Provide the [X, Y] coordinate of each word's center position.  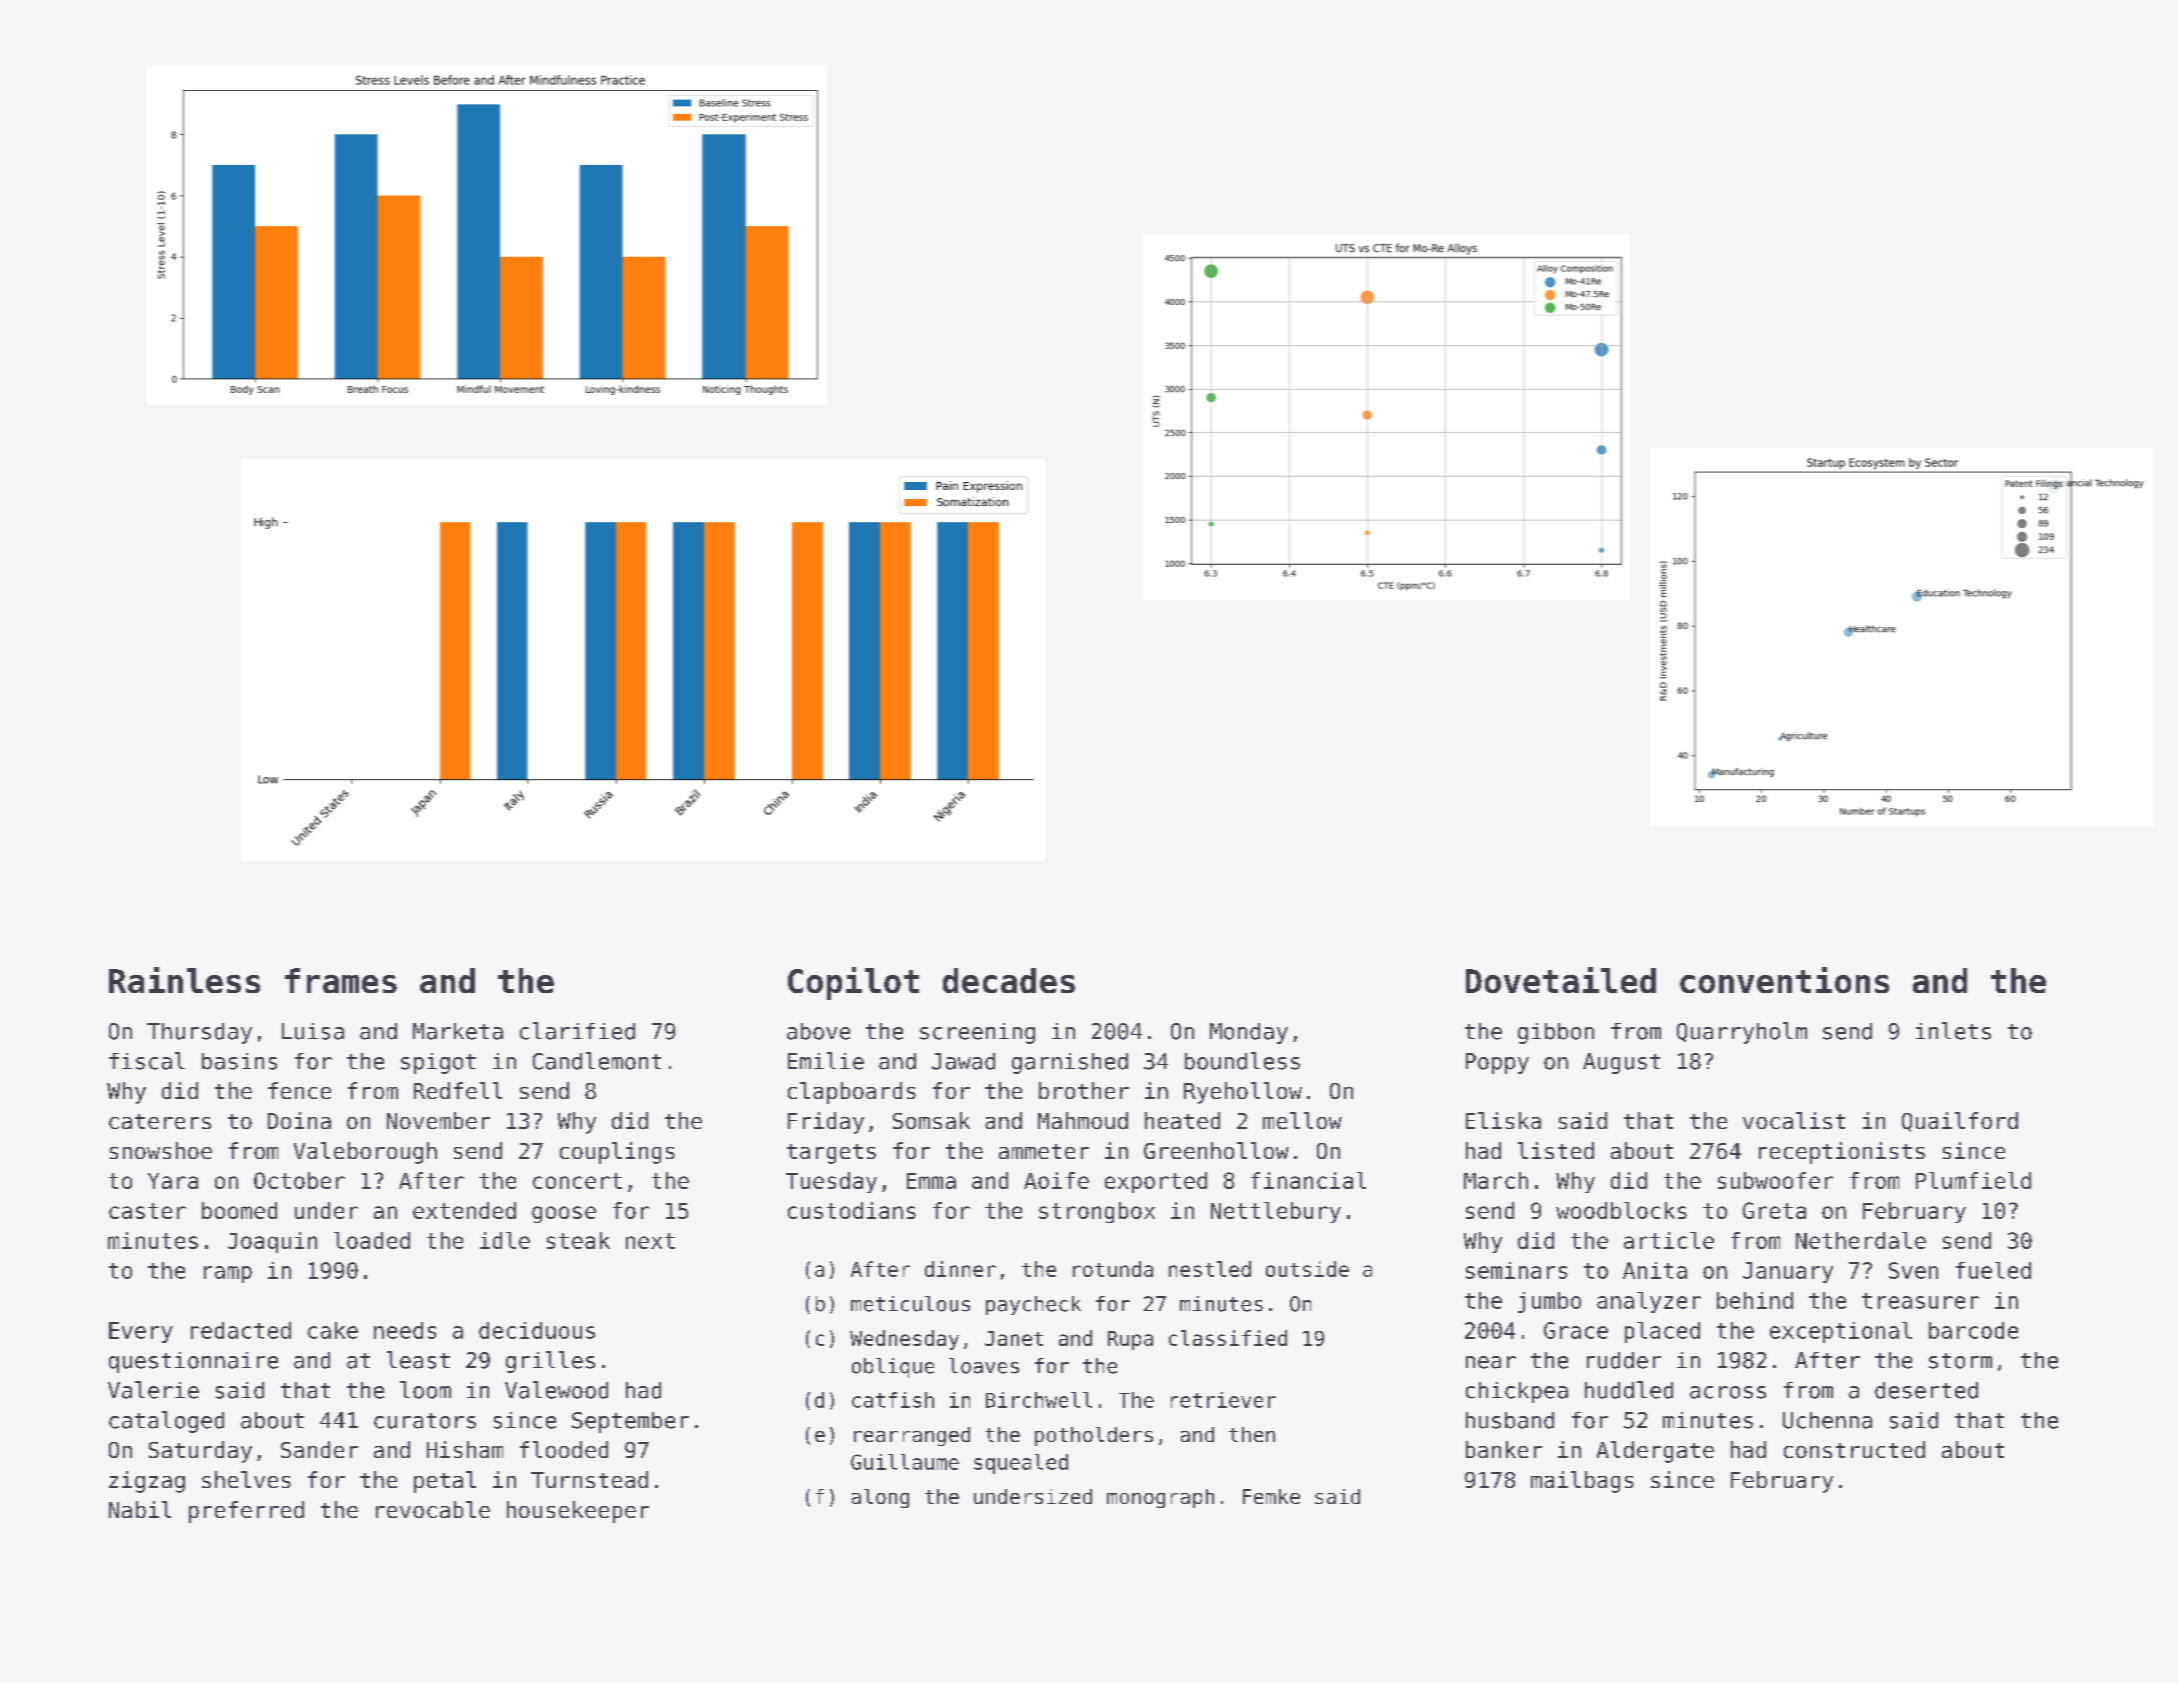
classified [1228, 1338]
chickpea [1517, 1392]
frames [341, 980]
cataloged [166, 1422]
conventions [1784, 980]
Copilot [853, 983]
